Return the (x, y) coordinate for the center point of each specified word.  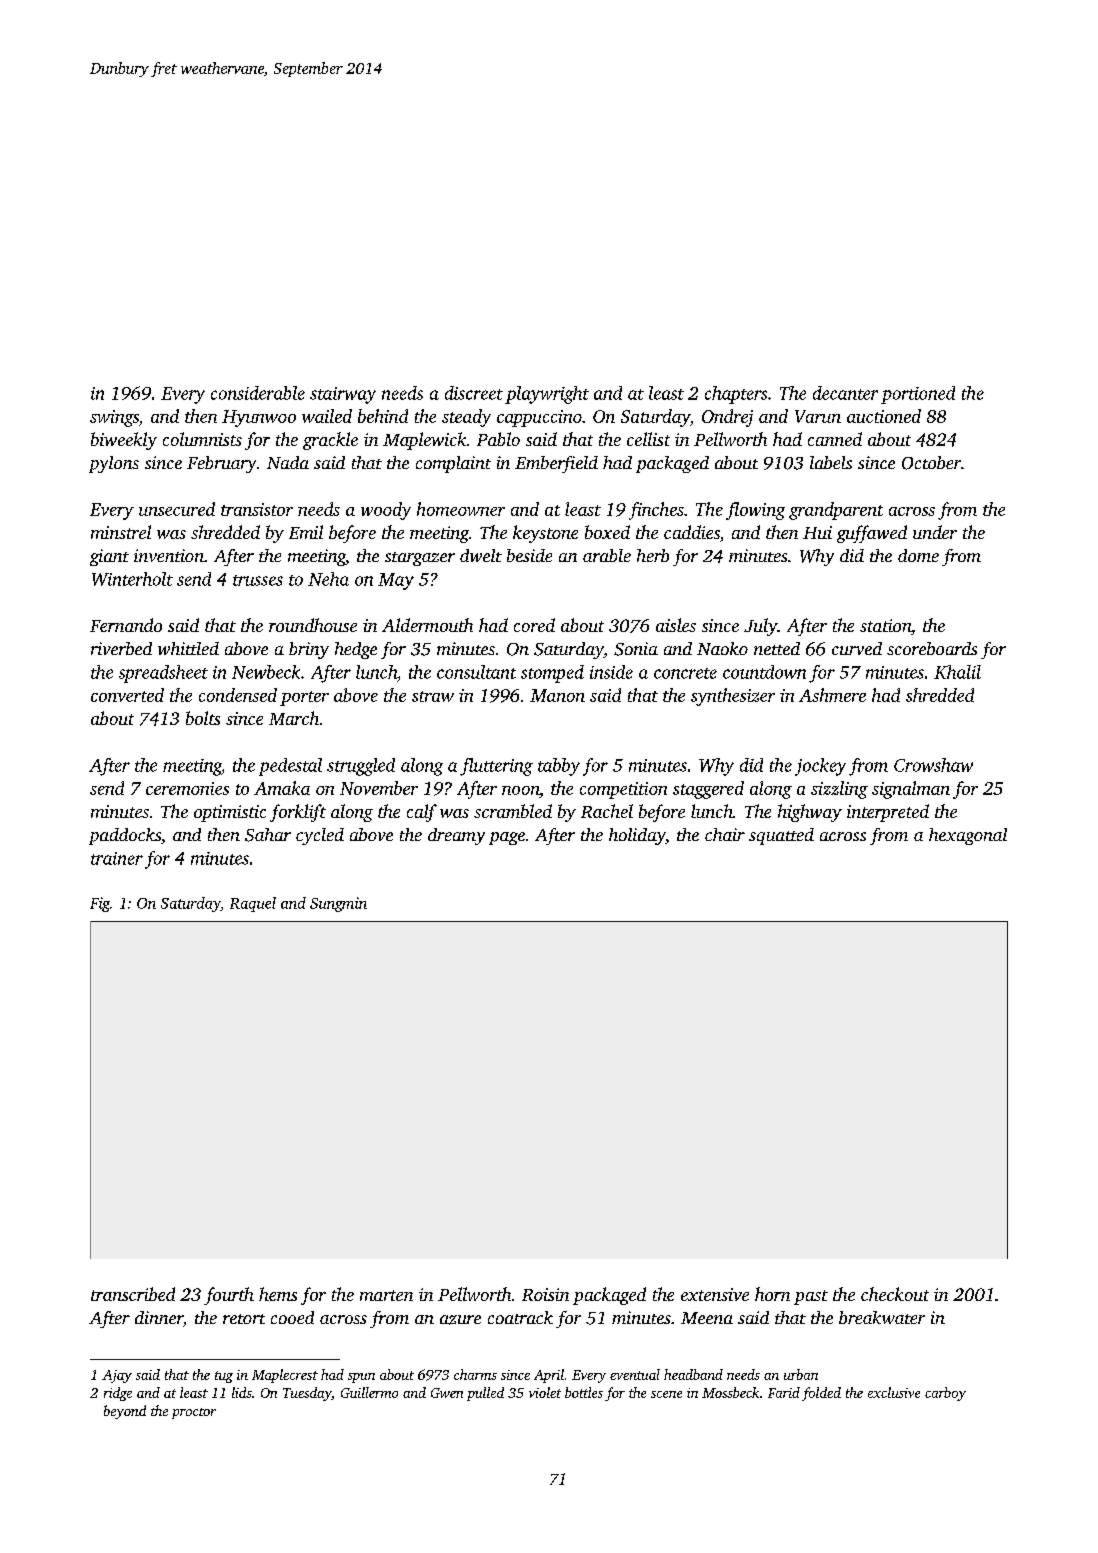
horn (772, 1294)
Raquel (253, 904)
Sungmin (338, 904)
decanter (845, 393)
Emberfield (556, 464)
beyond (125, 1412)
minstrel (121, 532)
